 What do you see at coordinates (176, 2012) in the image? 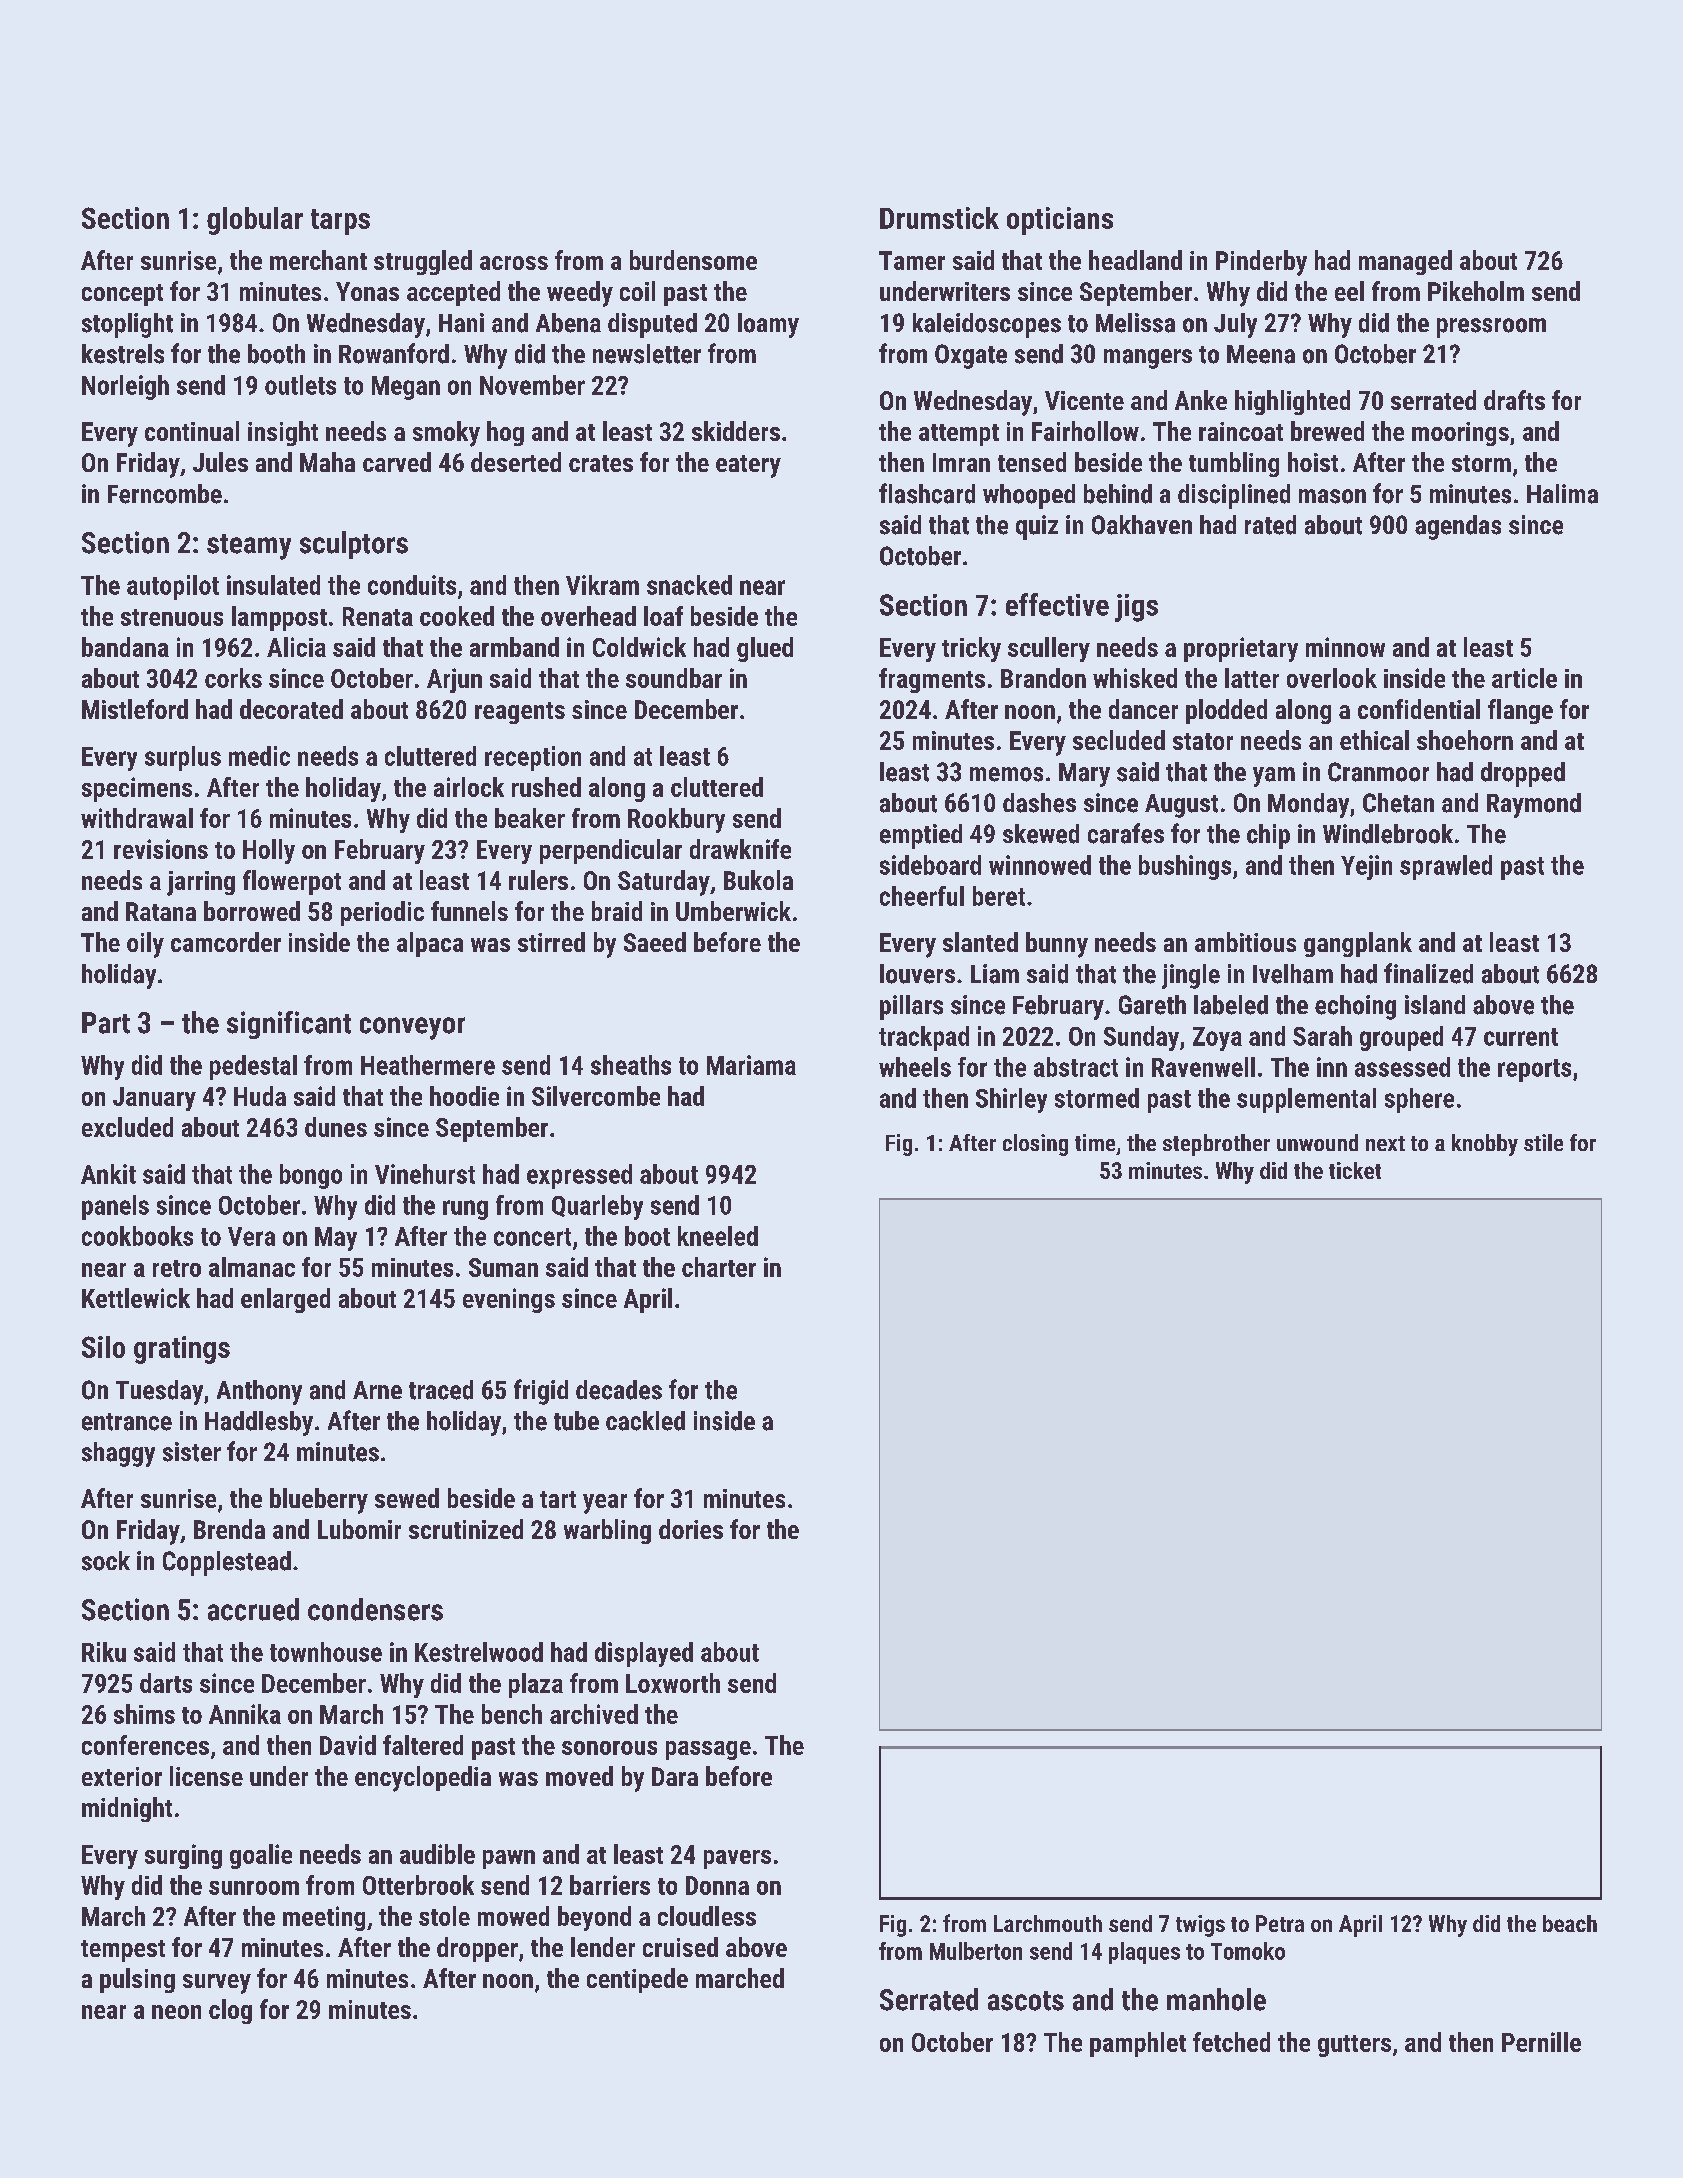
I see `neon` at bounding box center [176, 2012].
